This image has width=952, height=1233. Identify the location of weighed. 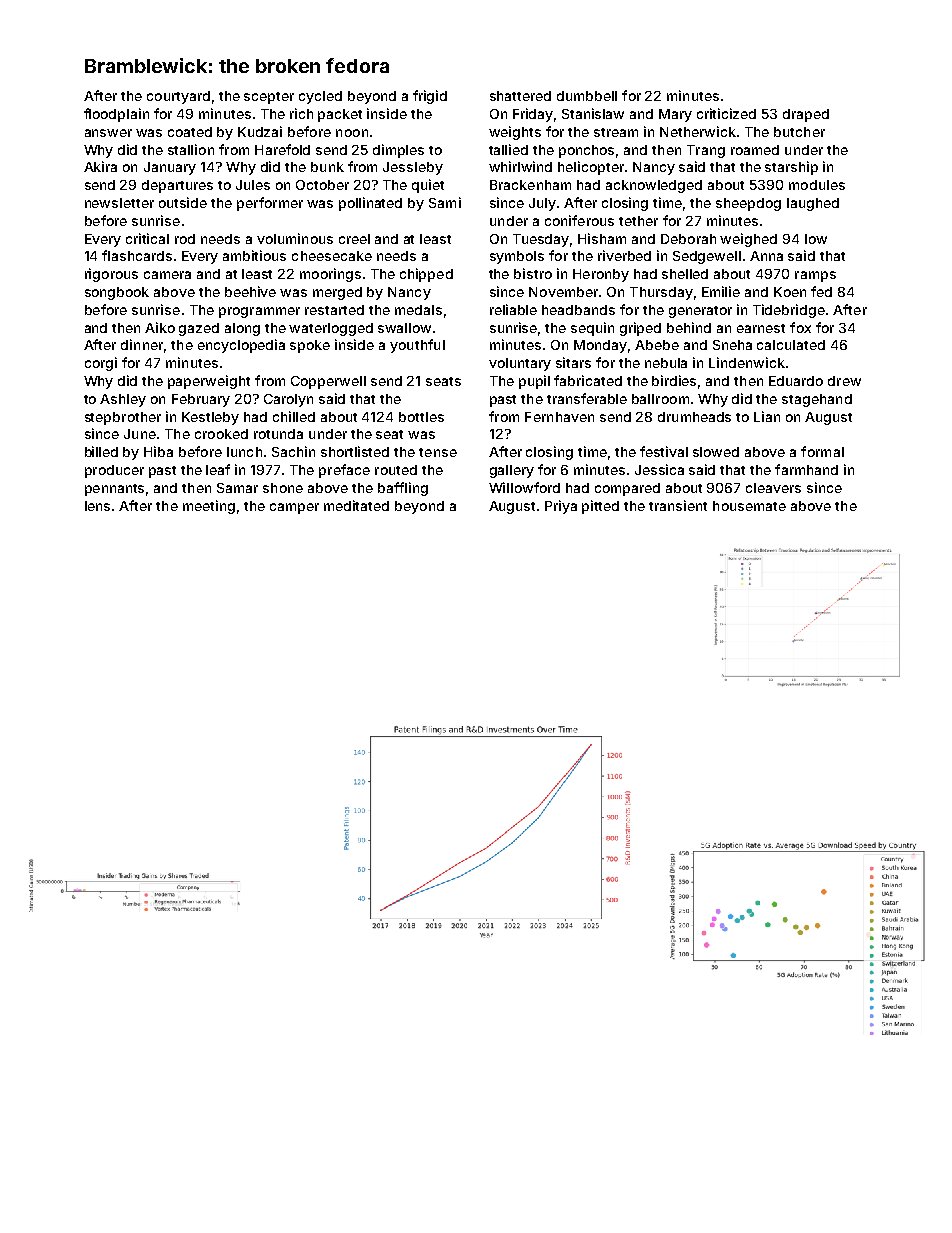
(748, 240).
